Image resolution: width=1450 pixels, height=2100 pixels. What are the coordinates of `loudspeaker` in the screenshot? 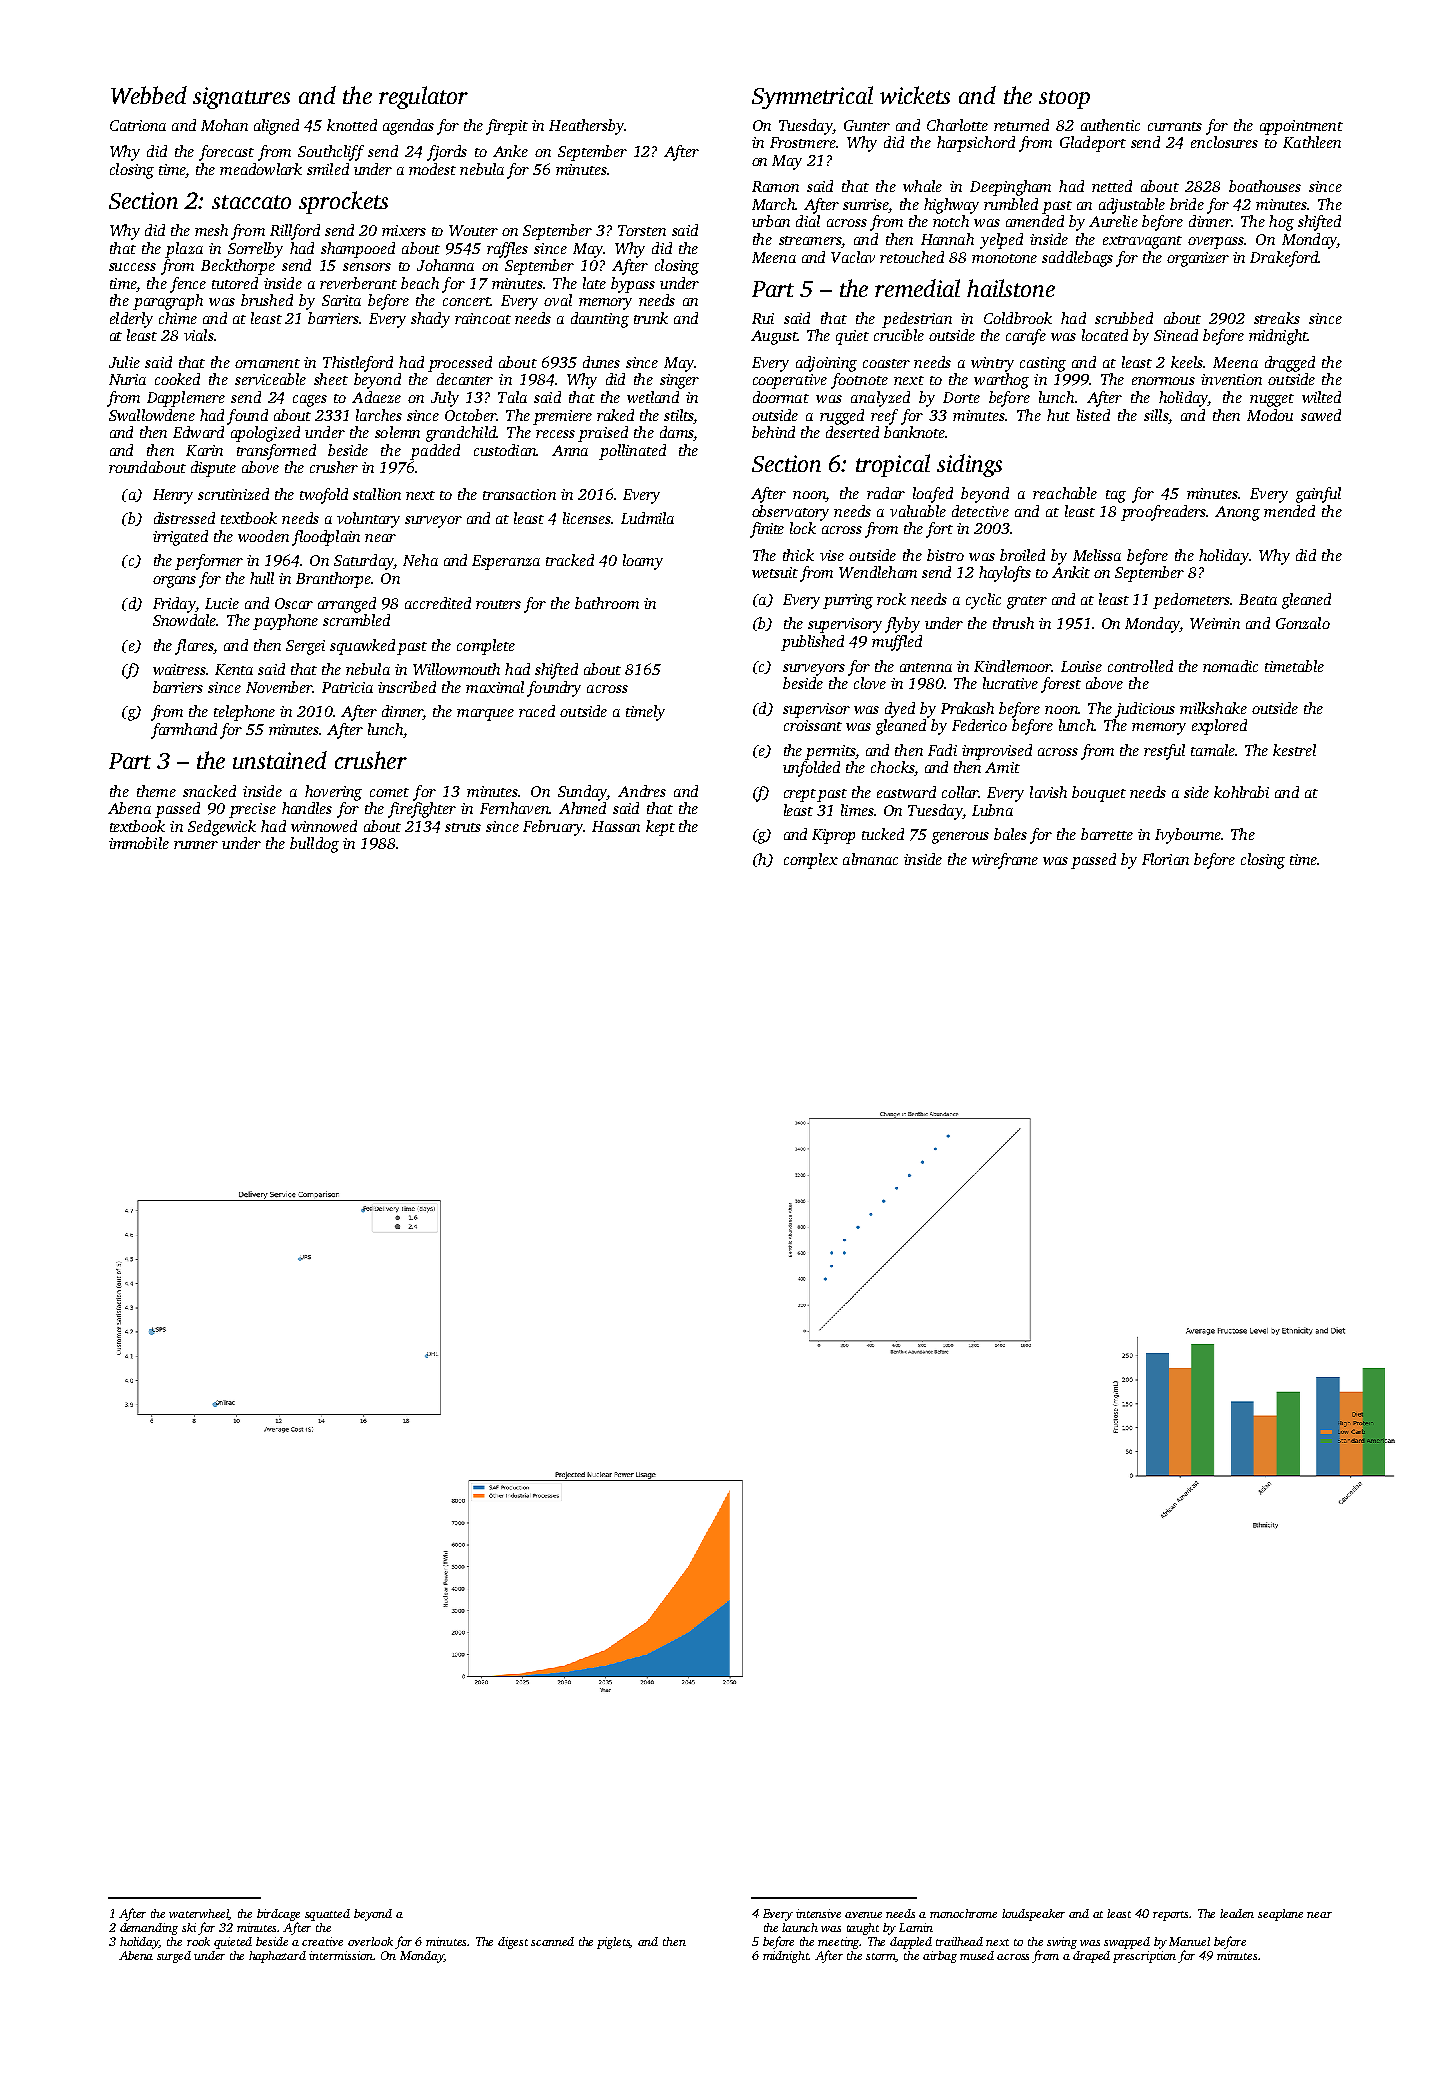 It's located at (1033, 1915).
